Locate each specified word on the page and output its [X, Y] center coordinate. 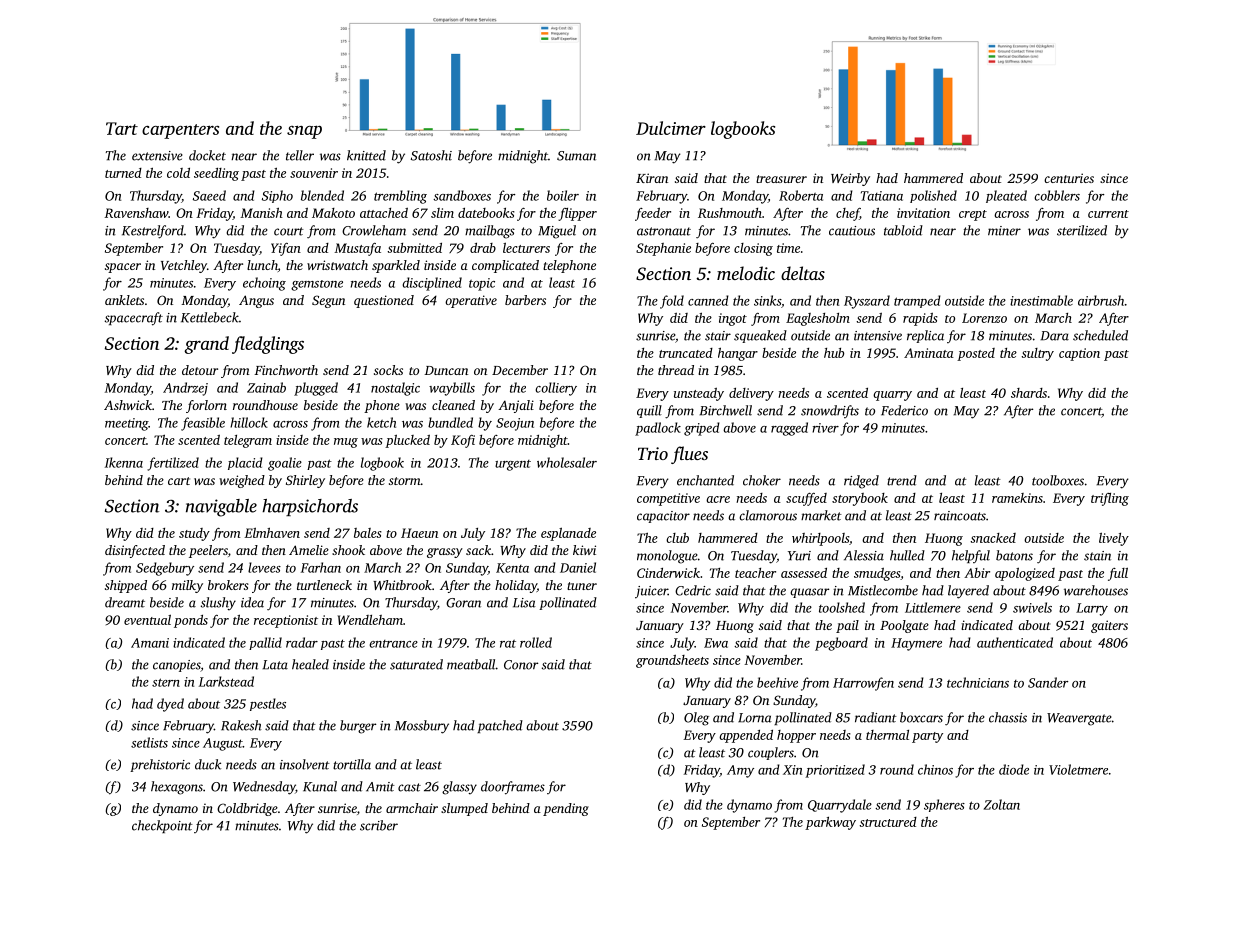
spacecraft [134, 319]
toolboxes [1058, 480]
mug [346, 443]
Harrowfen [863, 684]
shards [1029, 393]
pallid [265, 643]
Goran [463, 603]
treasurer [781, 179]
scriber [379, 825]
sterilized [1082, 230]
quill [649, 411]
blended [322, 195]
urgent [513, 465]
